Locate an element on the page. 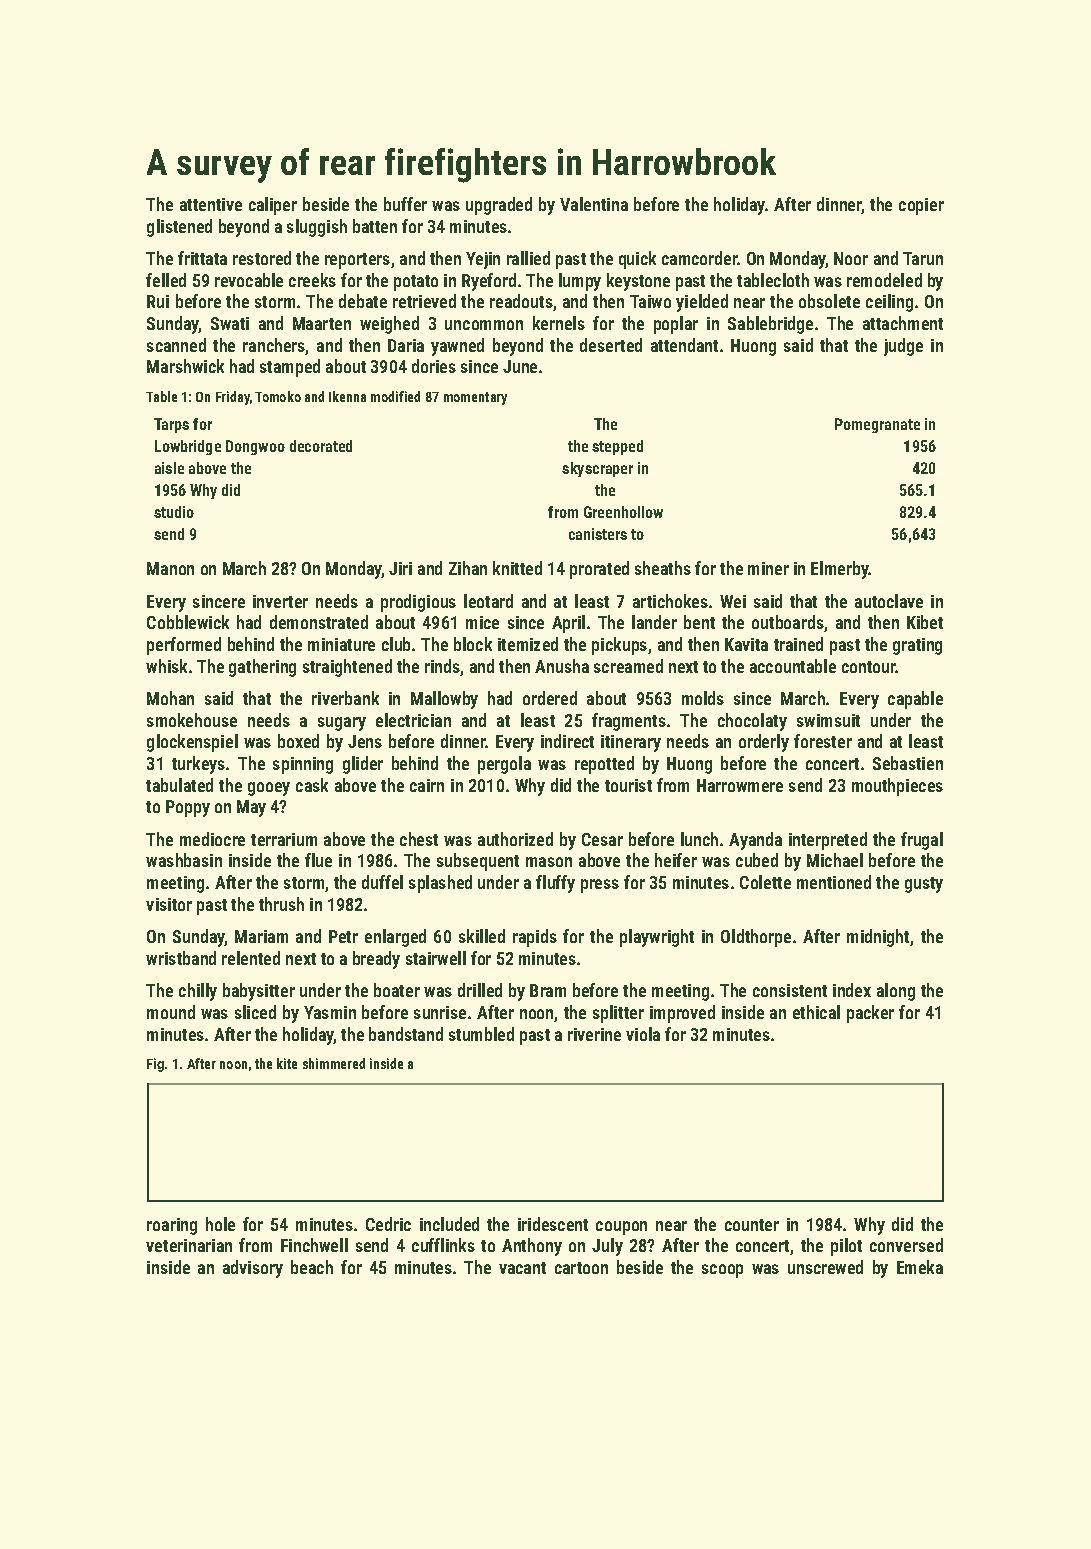 This document has width=1091, height=1549. Bram is located at coordinates (548, 990).
